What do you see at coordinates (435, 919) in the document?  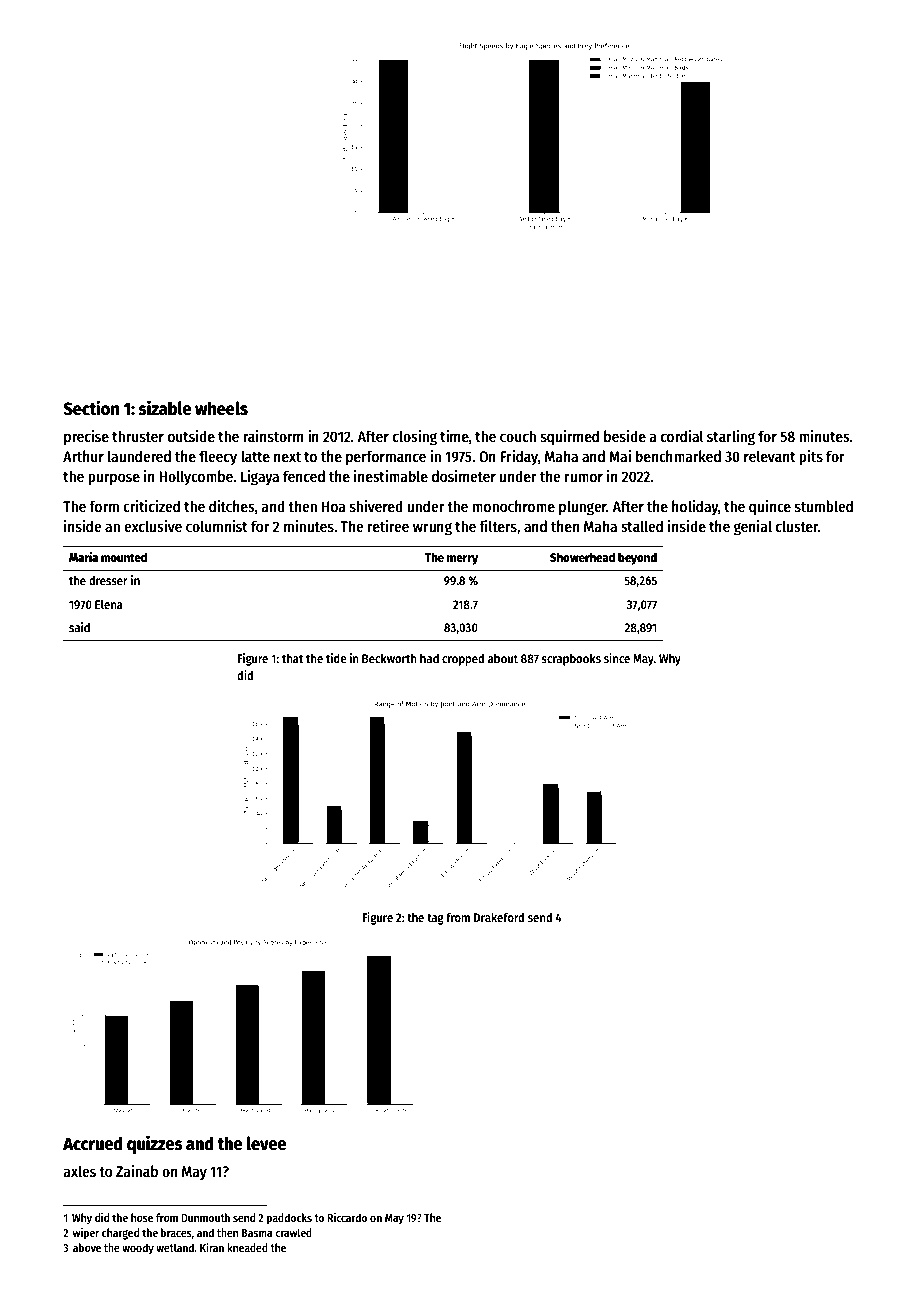 I see `tag` at bounding box center [435, 919].
